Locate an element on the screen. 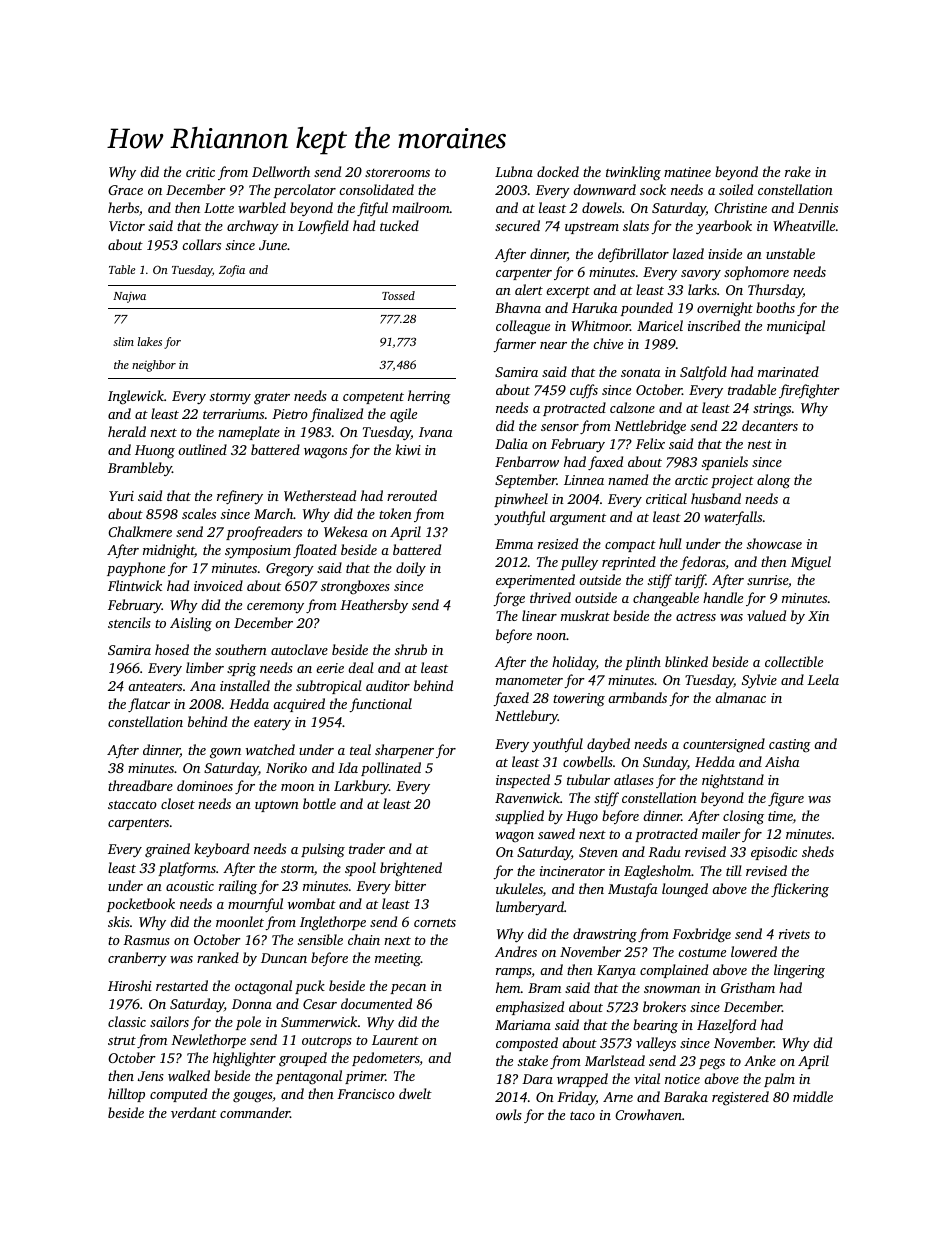  rake is located at coordinates (798, 171).
